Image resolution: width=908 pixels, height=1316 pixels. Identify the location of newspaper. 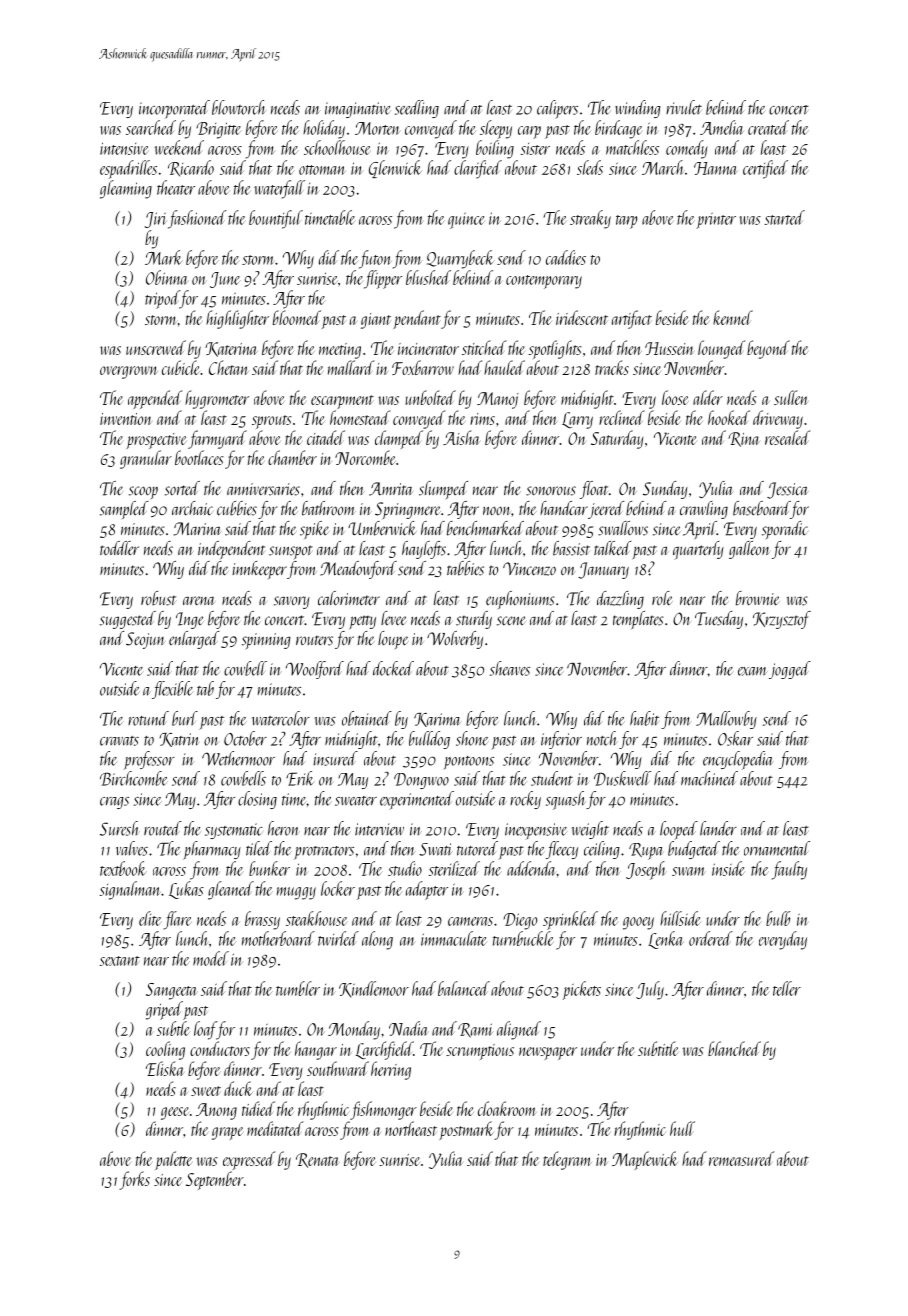
(548, 1053).
